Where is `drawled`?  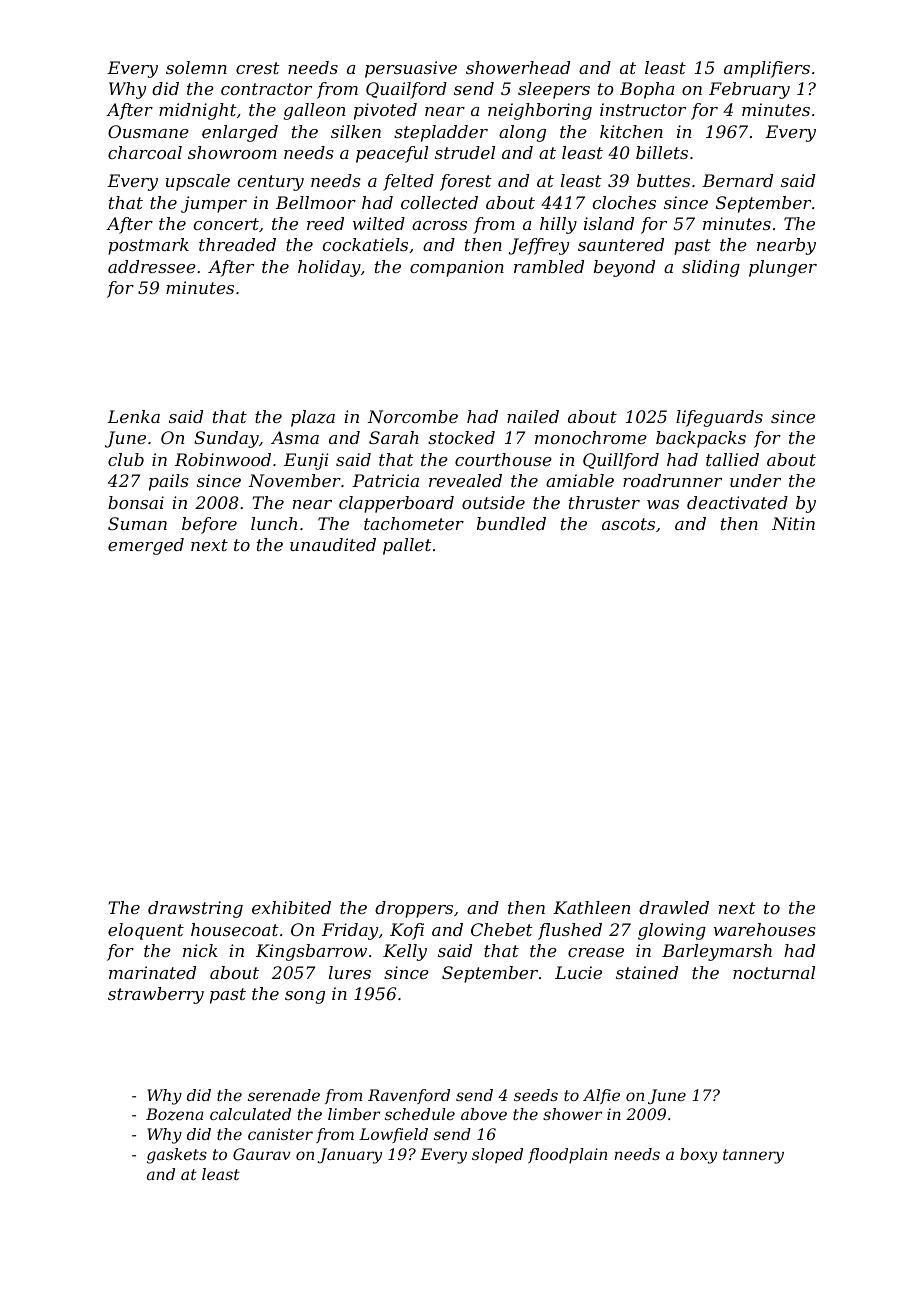 drawled is located at coordinates (674, 907).
